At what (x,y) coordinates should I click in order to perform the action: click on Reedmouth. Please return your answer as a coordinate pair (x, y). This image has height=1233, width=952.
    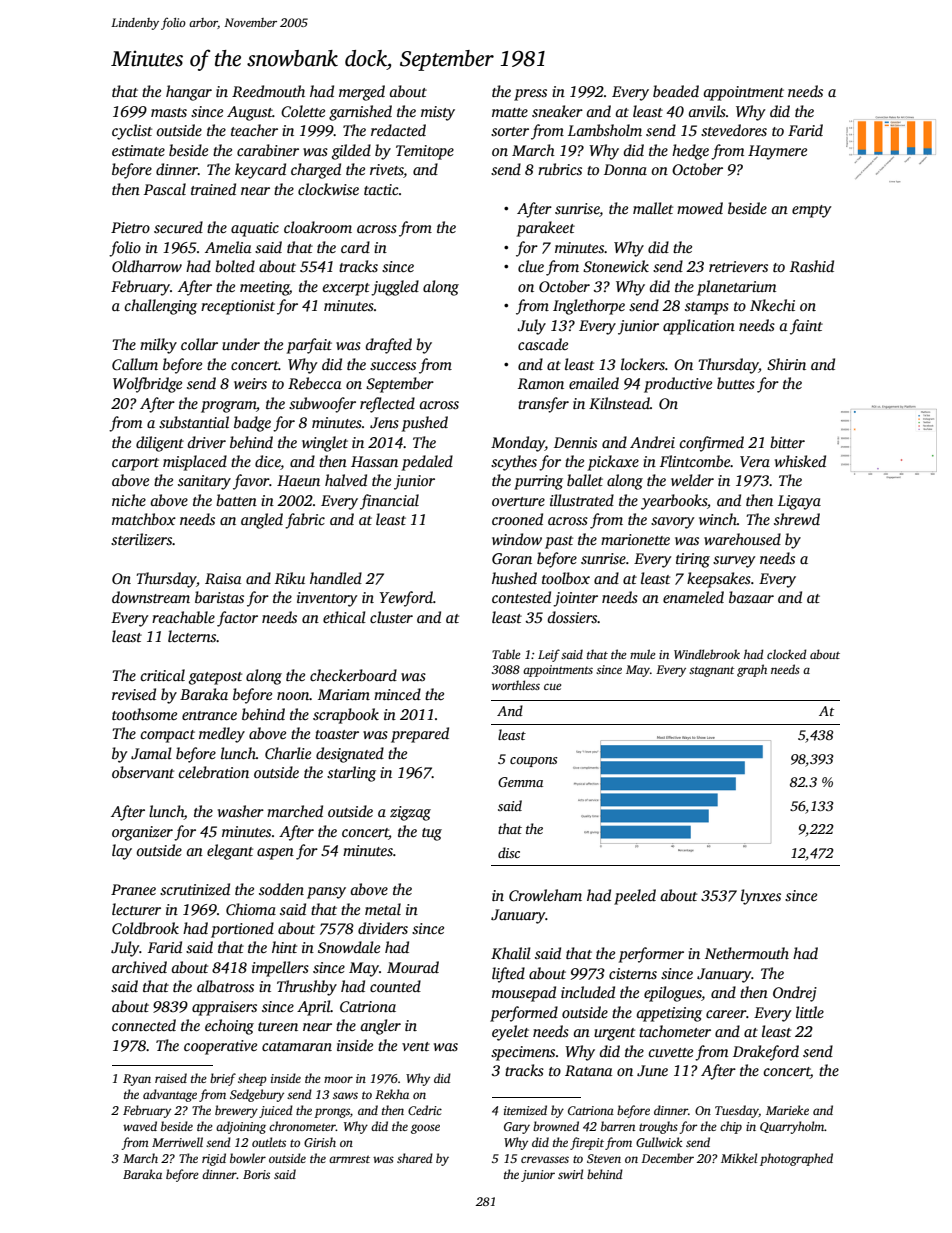
    Looking at the image, I should click on (268, 91).
